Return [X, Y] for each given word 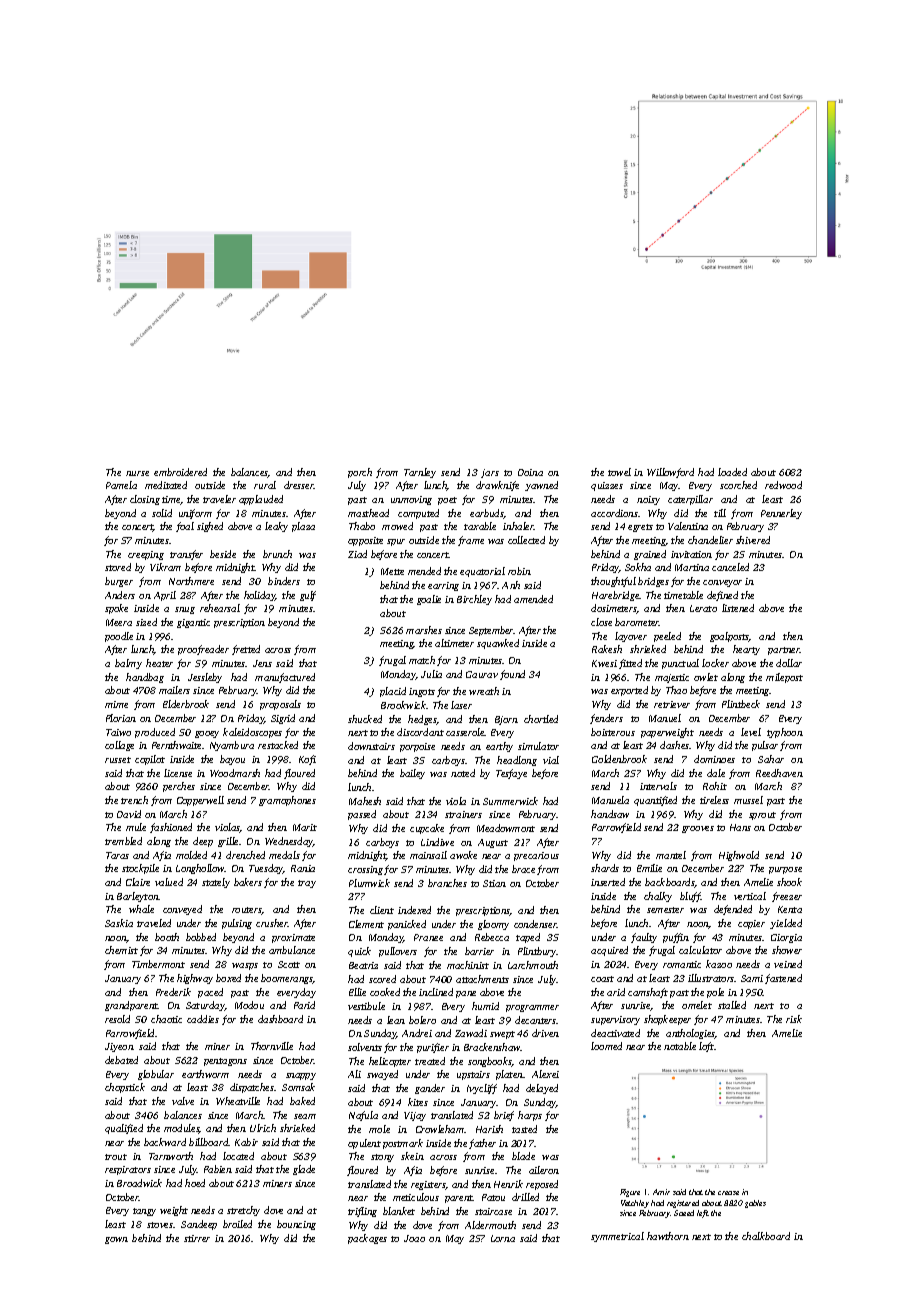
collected [526, 540]
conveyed [182, 910]
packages [367, 1239]
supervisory [615, 1020]
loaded [732, 472]
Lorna [503, 1238]
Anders [120, 595]
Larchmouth [533, 965]
